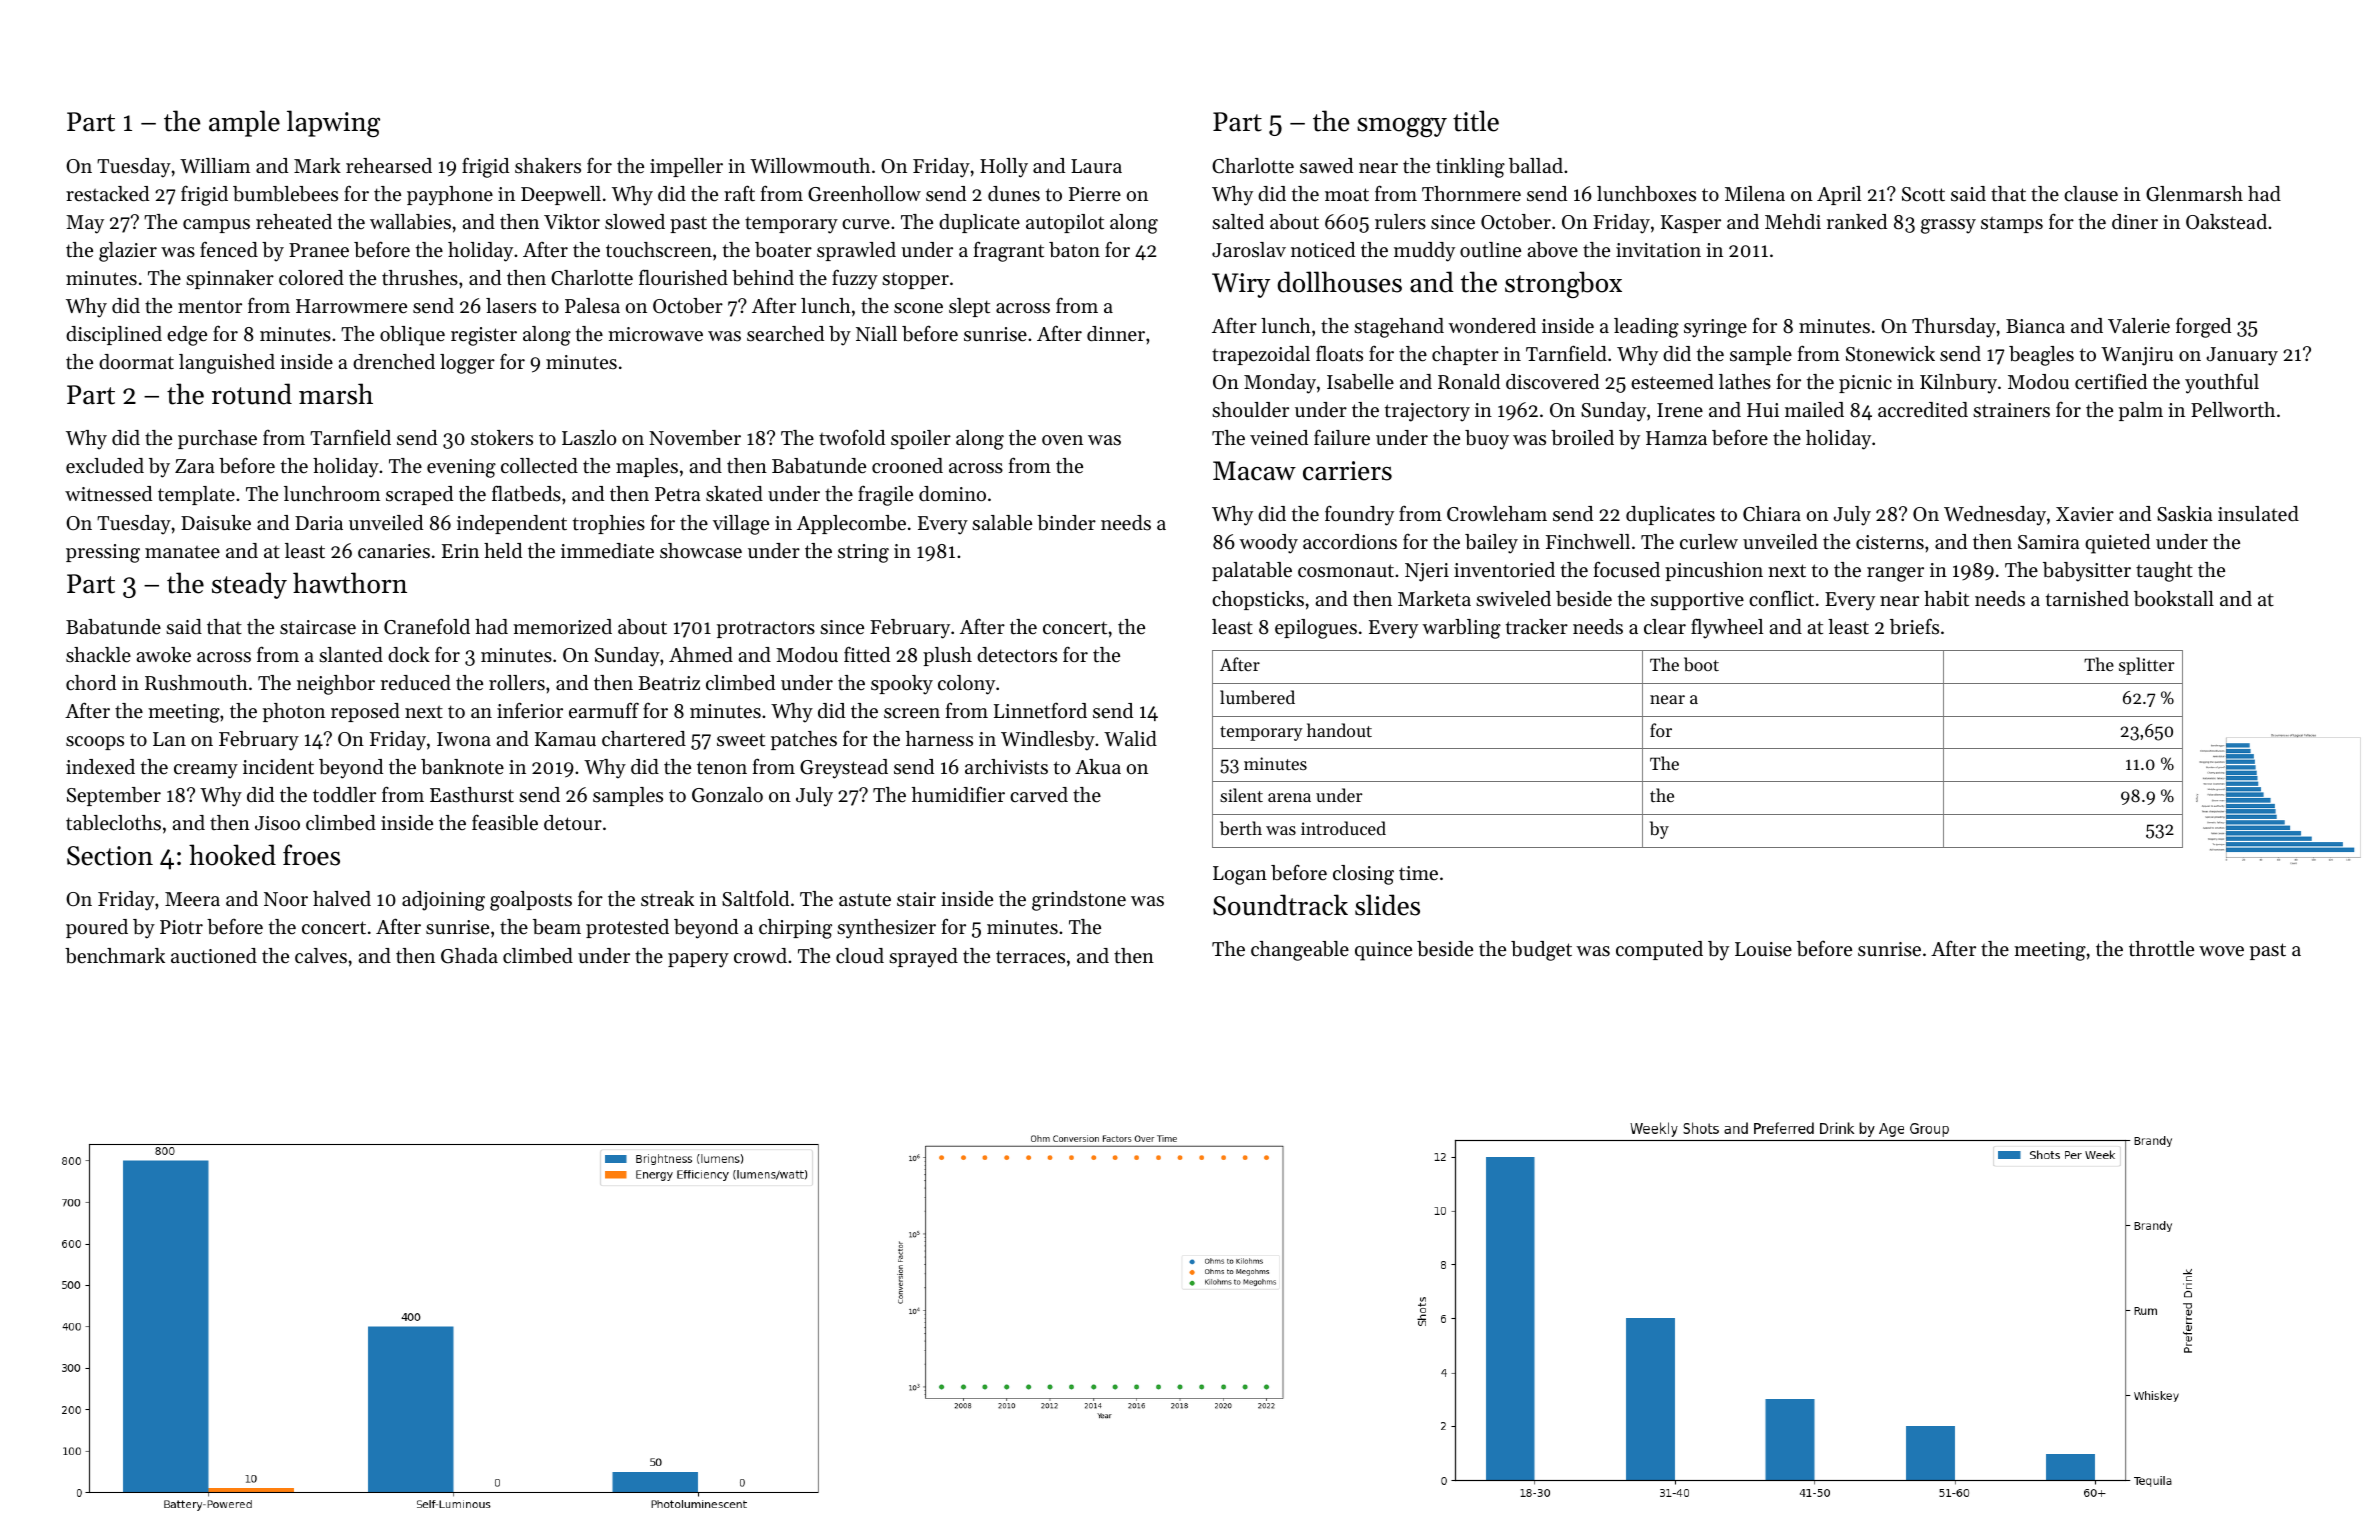  What do you see at coordinates (2137, 356) in the screenshot?
I see `Wanjiru` at bounding box center [2137, 356].
